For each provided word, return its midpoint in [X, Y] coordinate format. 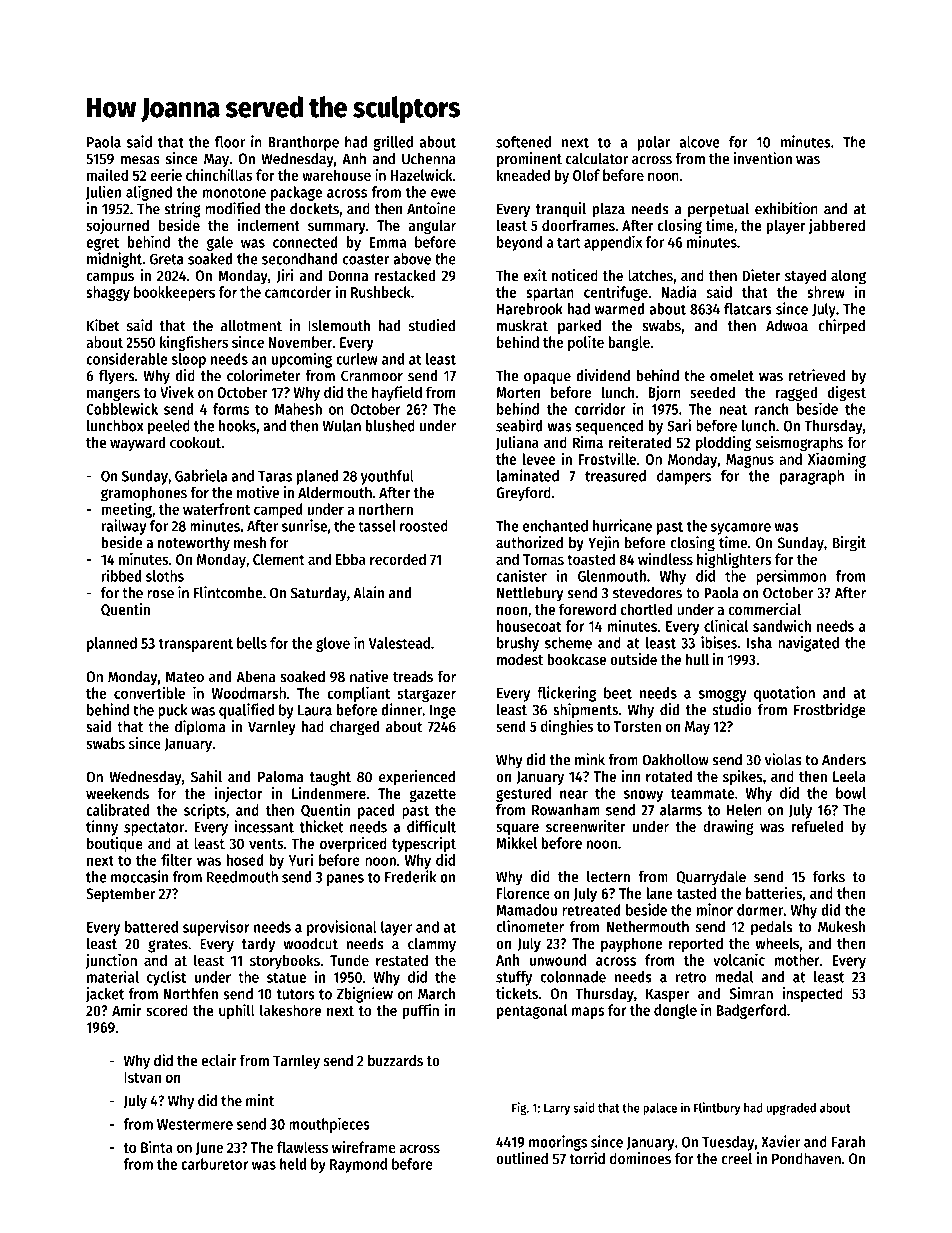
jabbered [837, 226]
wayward [138, 443]
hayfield [397, 393]
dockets [314, 209]
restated [402, 960]
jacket [104, 995]
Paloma [281, 777]
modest [520, 659]
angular [432, 226]
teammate [702, 793]
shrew [826, 292]
